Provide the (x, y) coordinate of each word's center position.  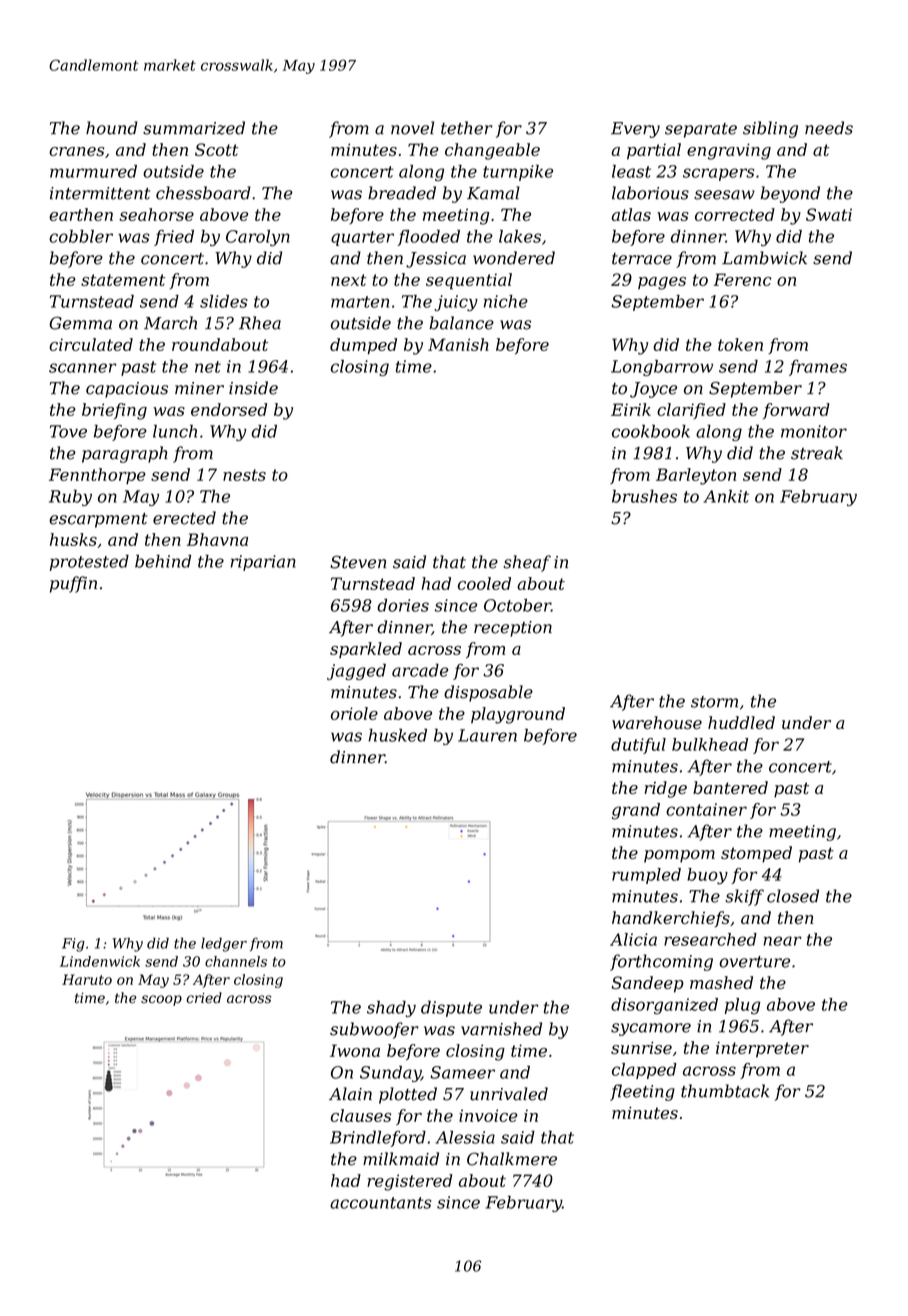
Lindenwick (100, 961)
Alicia (633, 939)
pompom (679, 856)
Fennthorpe (97, 476)
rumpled (646, 876)
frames (818, 368)
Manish (458, 344)
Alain (350, 1094)
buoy (707, 876)
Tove (68, 431)
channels (236, 961)
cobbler (81, 236)
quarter (362, 238)
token (740, 344)
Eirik (631, 409)
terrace (642, 259)
